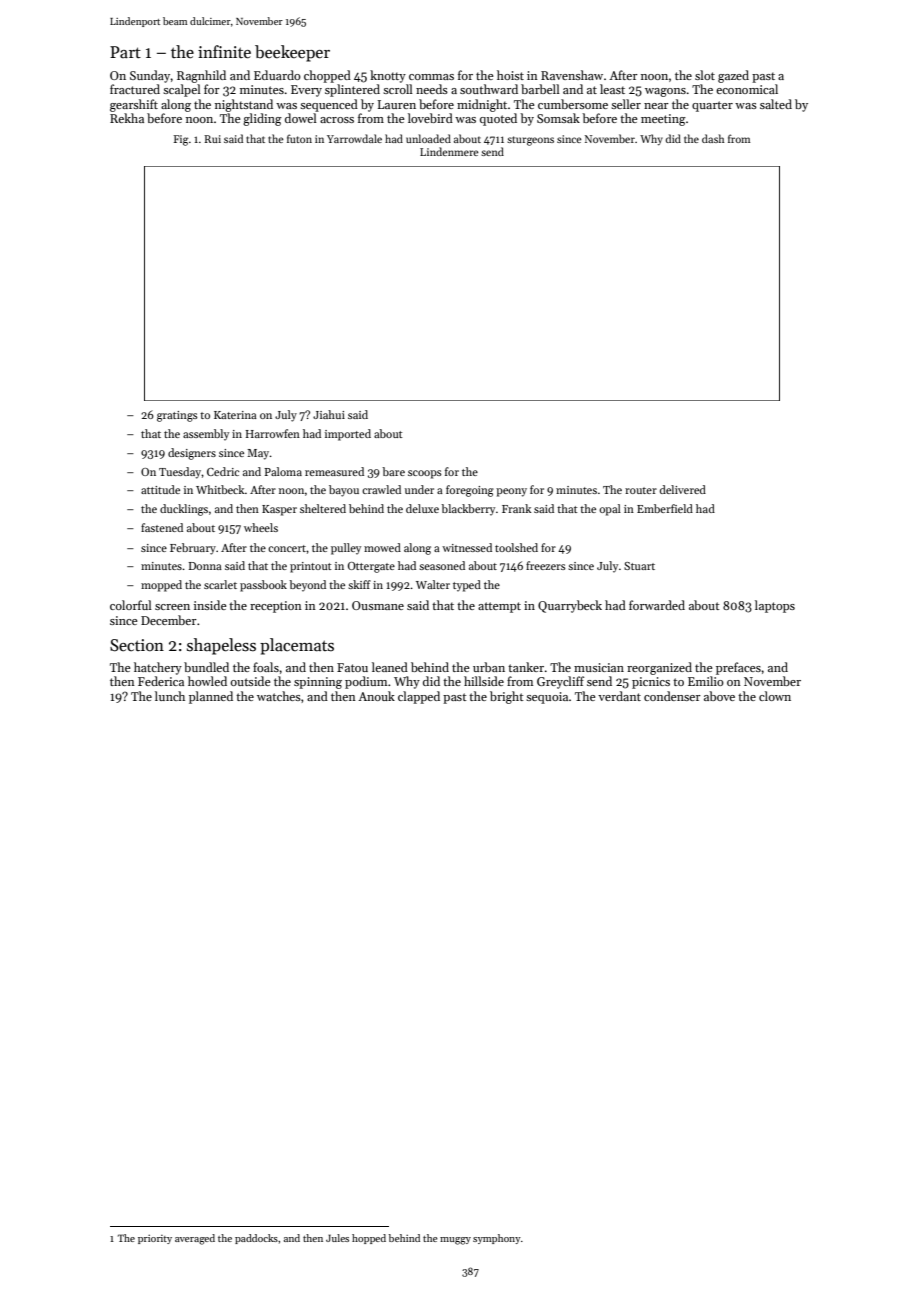 Image resolution: width=924 pixels, height=1308 pixels. I want to click on nightstand, so click(244, 105).
